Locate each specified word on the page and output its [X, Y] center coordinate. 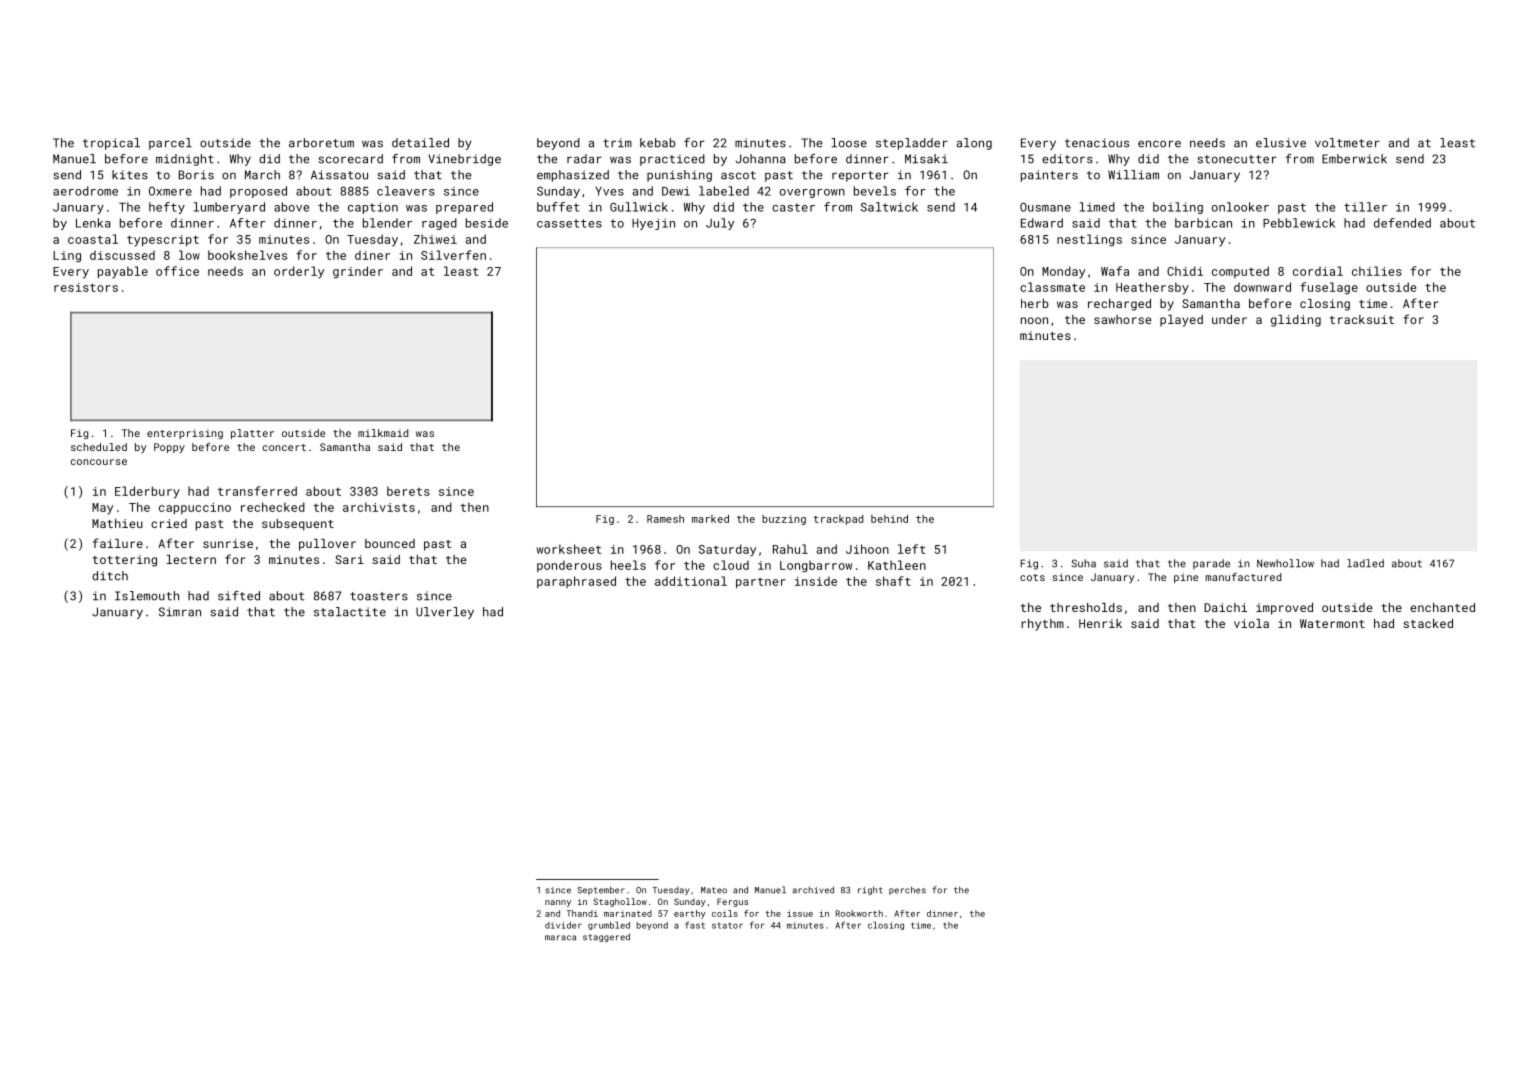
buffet [558, 207]
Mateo [714, 890]
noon [1034, 320]
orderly [299, 272]
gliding [1296, 321]
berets [408, 491]
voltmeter [1347, 143]
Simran [180, 612]
